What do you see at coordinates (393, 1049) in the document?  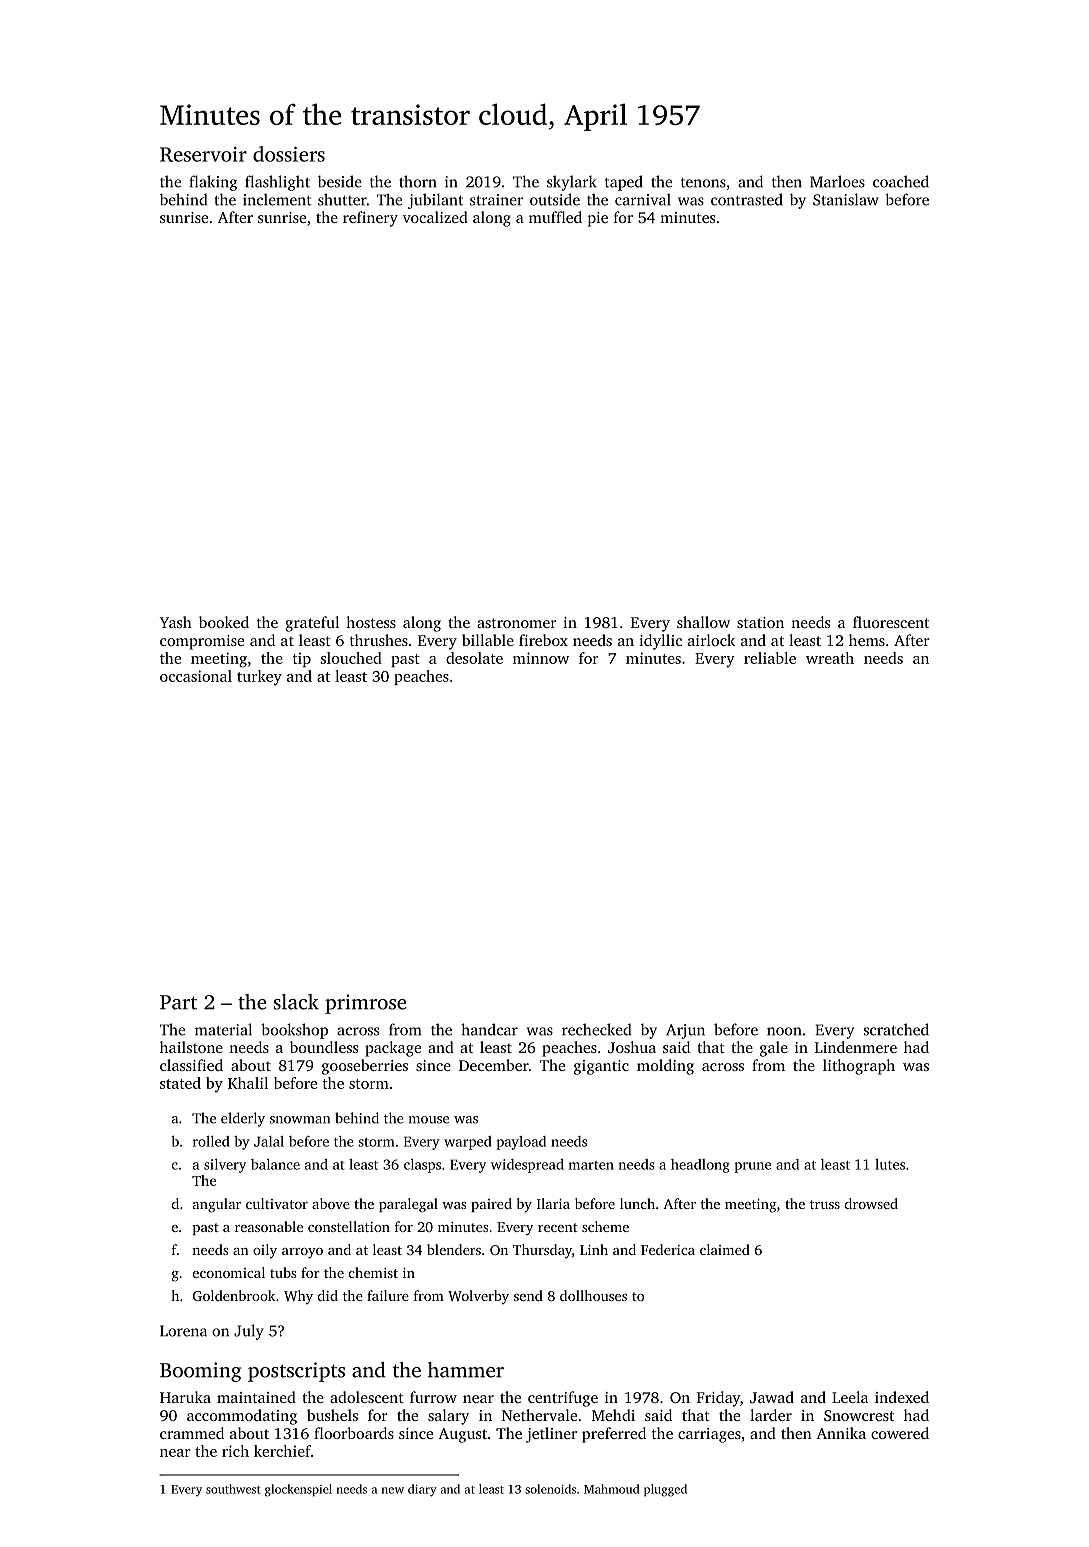 I see `package` at bounding box center [393, 1049].
